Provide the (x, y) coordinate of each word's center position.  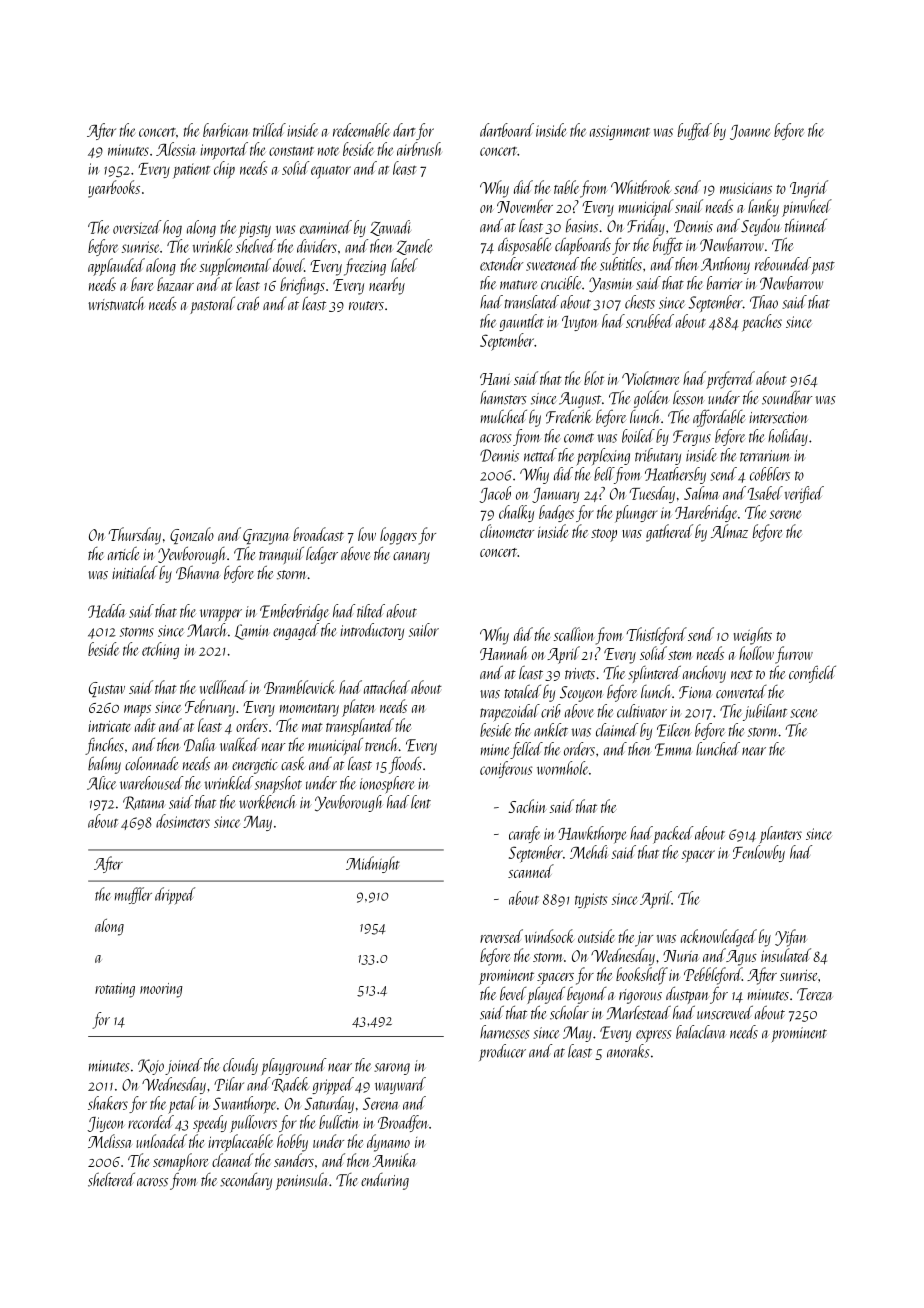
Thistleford (657, 636)
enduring (385, 1181)
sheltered (111, 1179)
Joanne (750, 132)
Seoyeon (582, 694)
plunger (636, 514)
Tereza (815, 994)
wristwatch (116, 303)
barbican (225, 130)
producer (502, 1052)
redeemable (361, 130)
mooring (161, 990)
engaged (296, 631)
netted (540, 455)
